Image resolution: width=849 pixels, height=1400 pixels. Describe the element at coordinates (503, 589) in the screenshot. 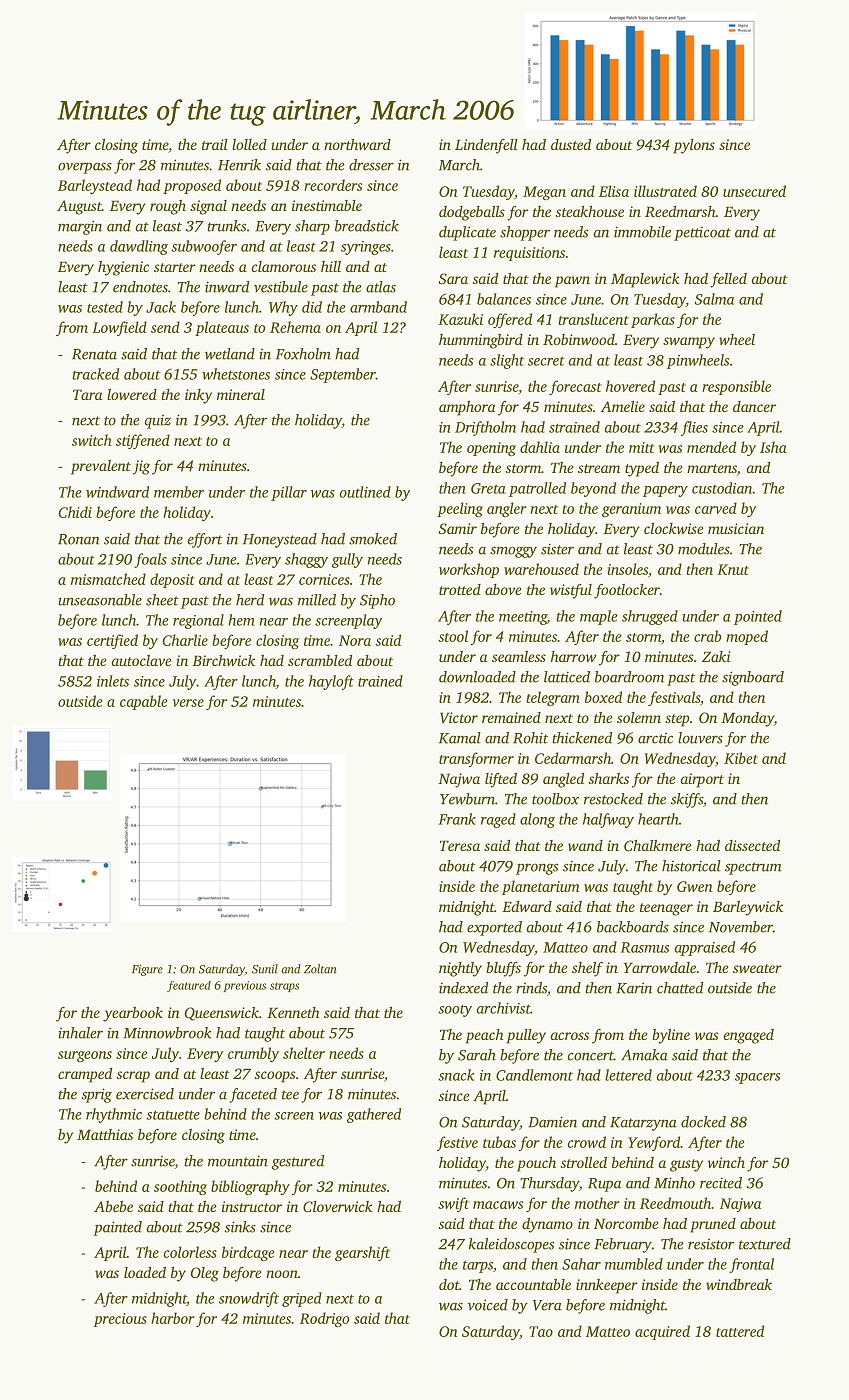

I see `above` at that location.
